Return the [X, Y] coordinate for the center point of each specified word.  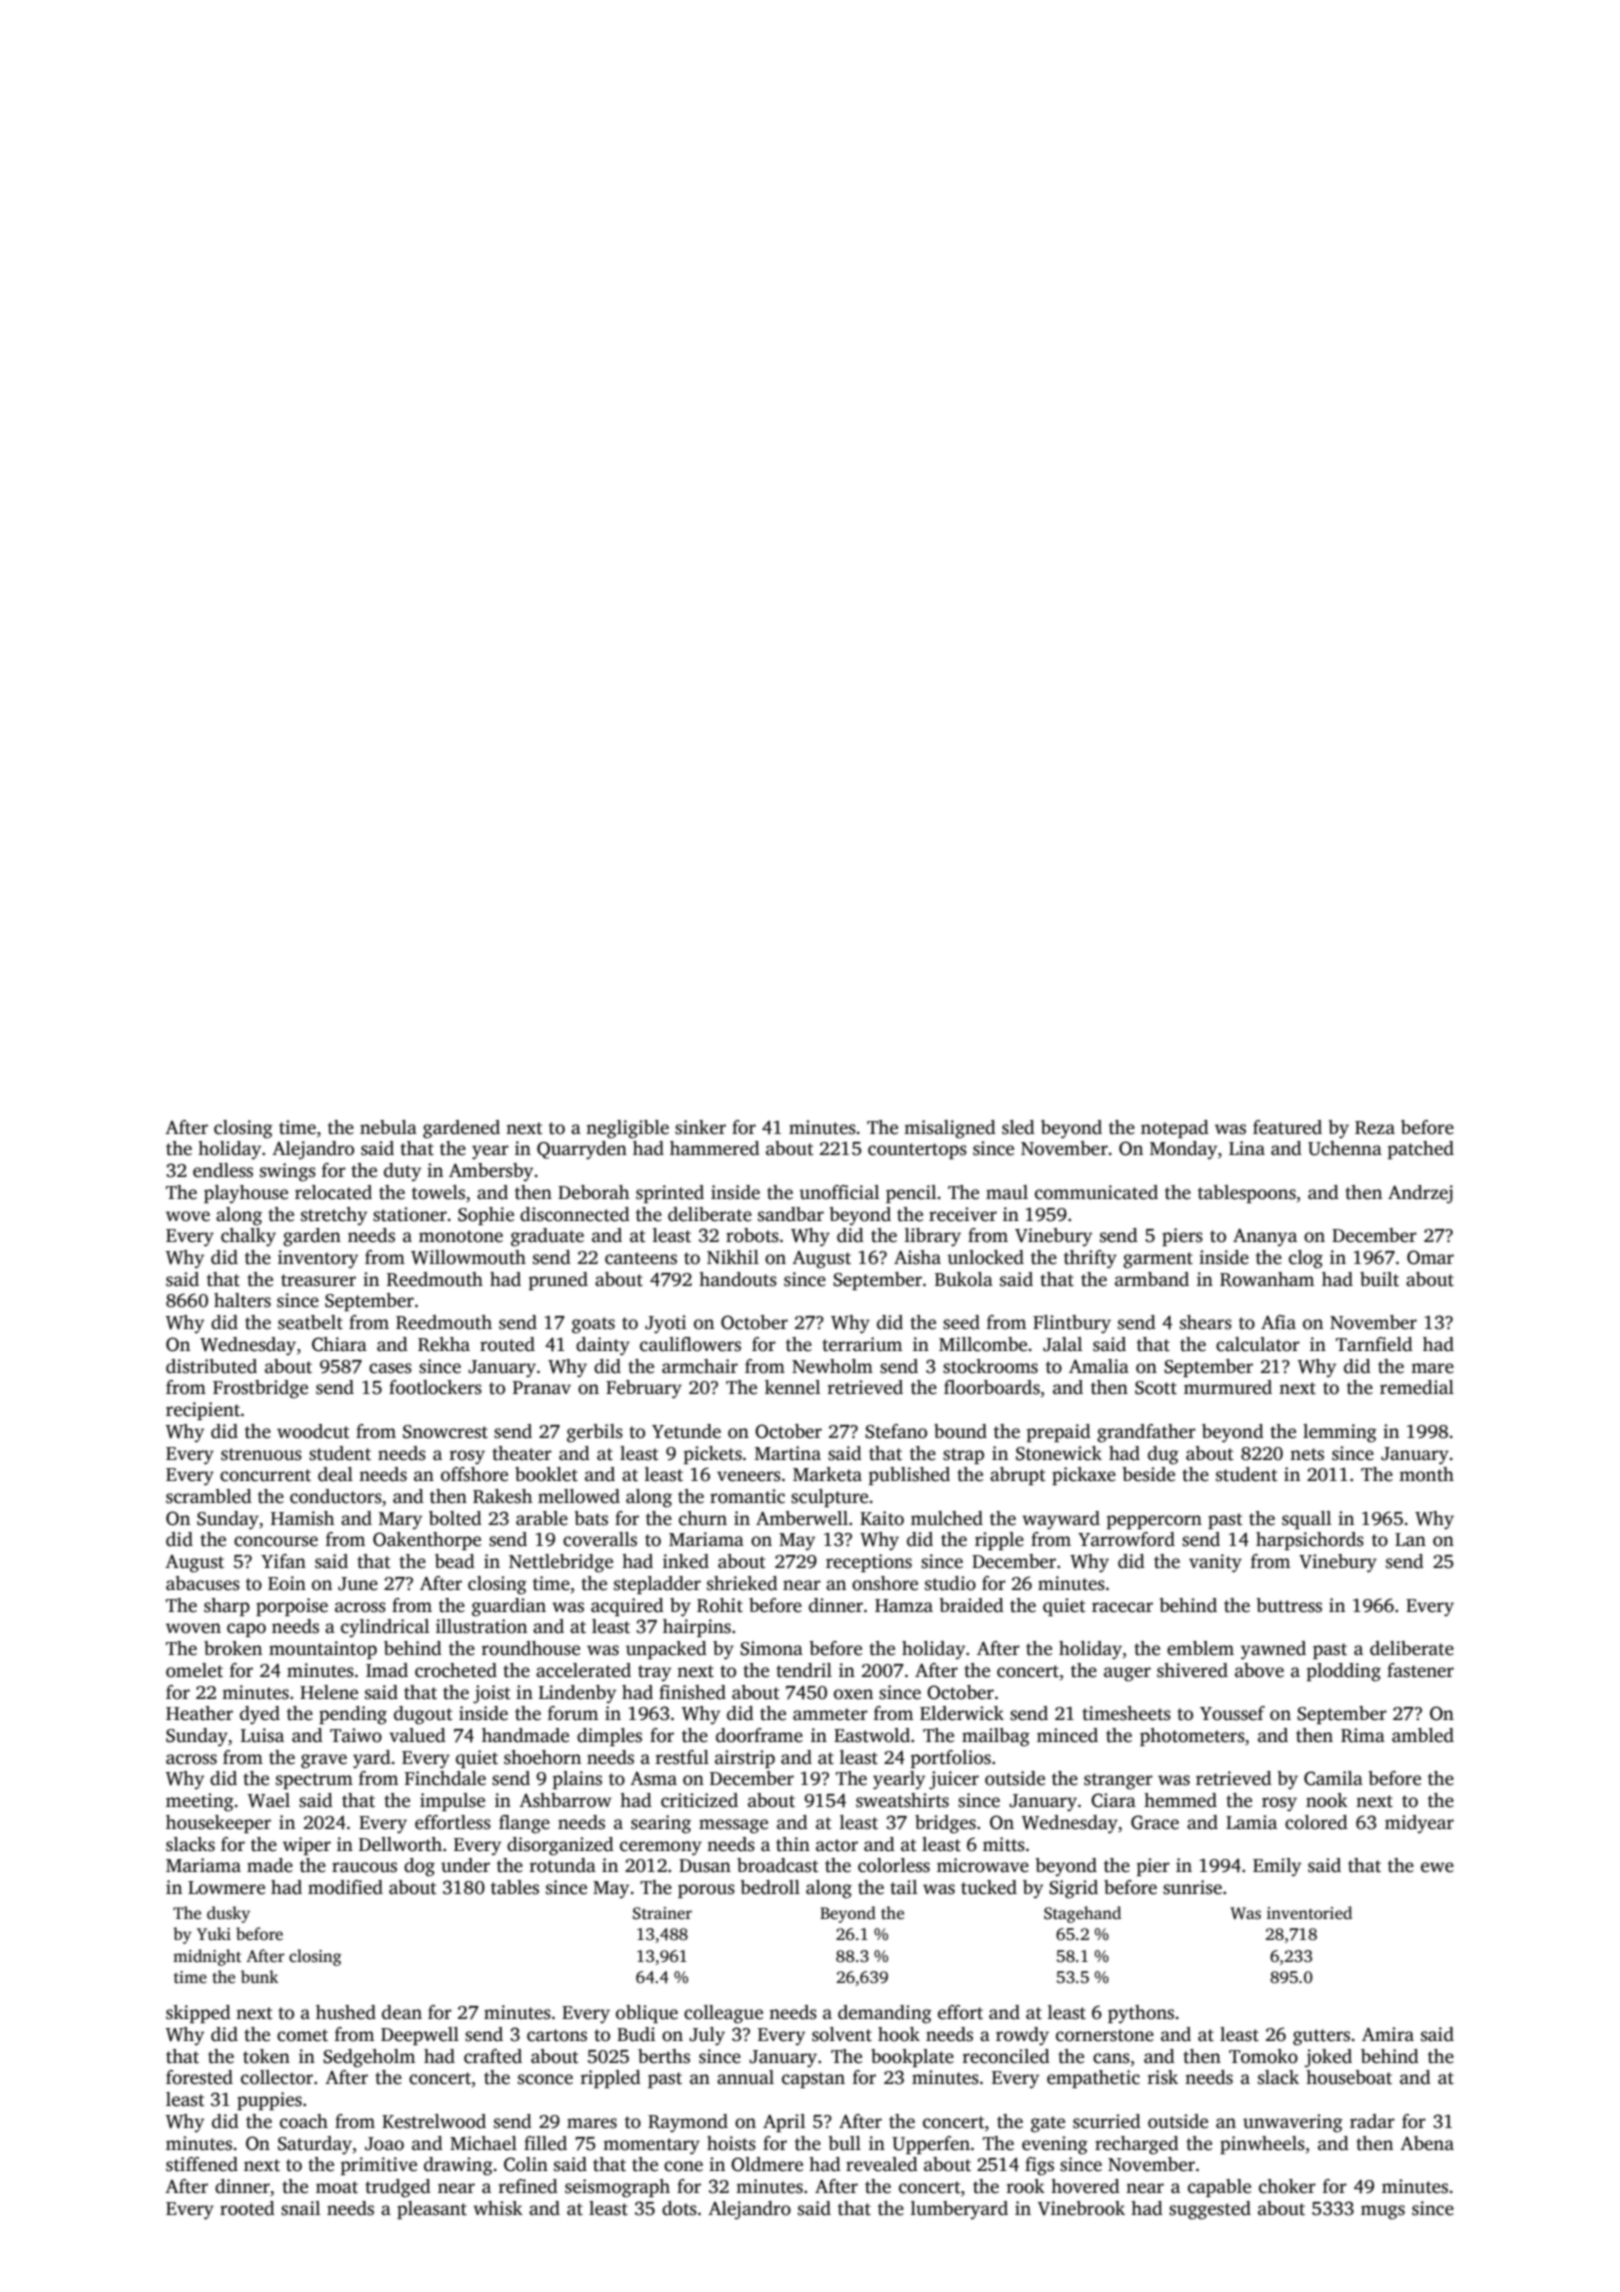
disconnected [575, 1214]
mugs [1383, 2212]
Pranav [542, 1388]
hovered [1085, 2186]
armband [1152, 1279]
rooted [247, 2208]
